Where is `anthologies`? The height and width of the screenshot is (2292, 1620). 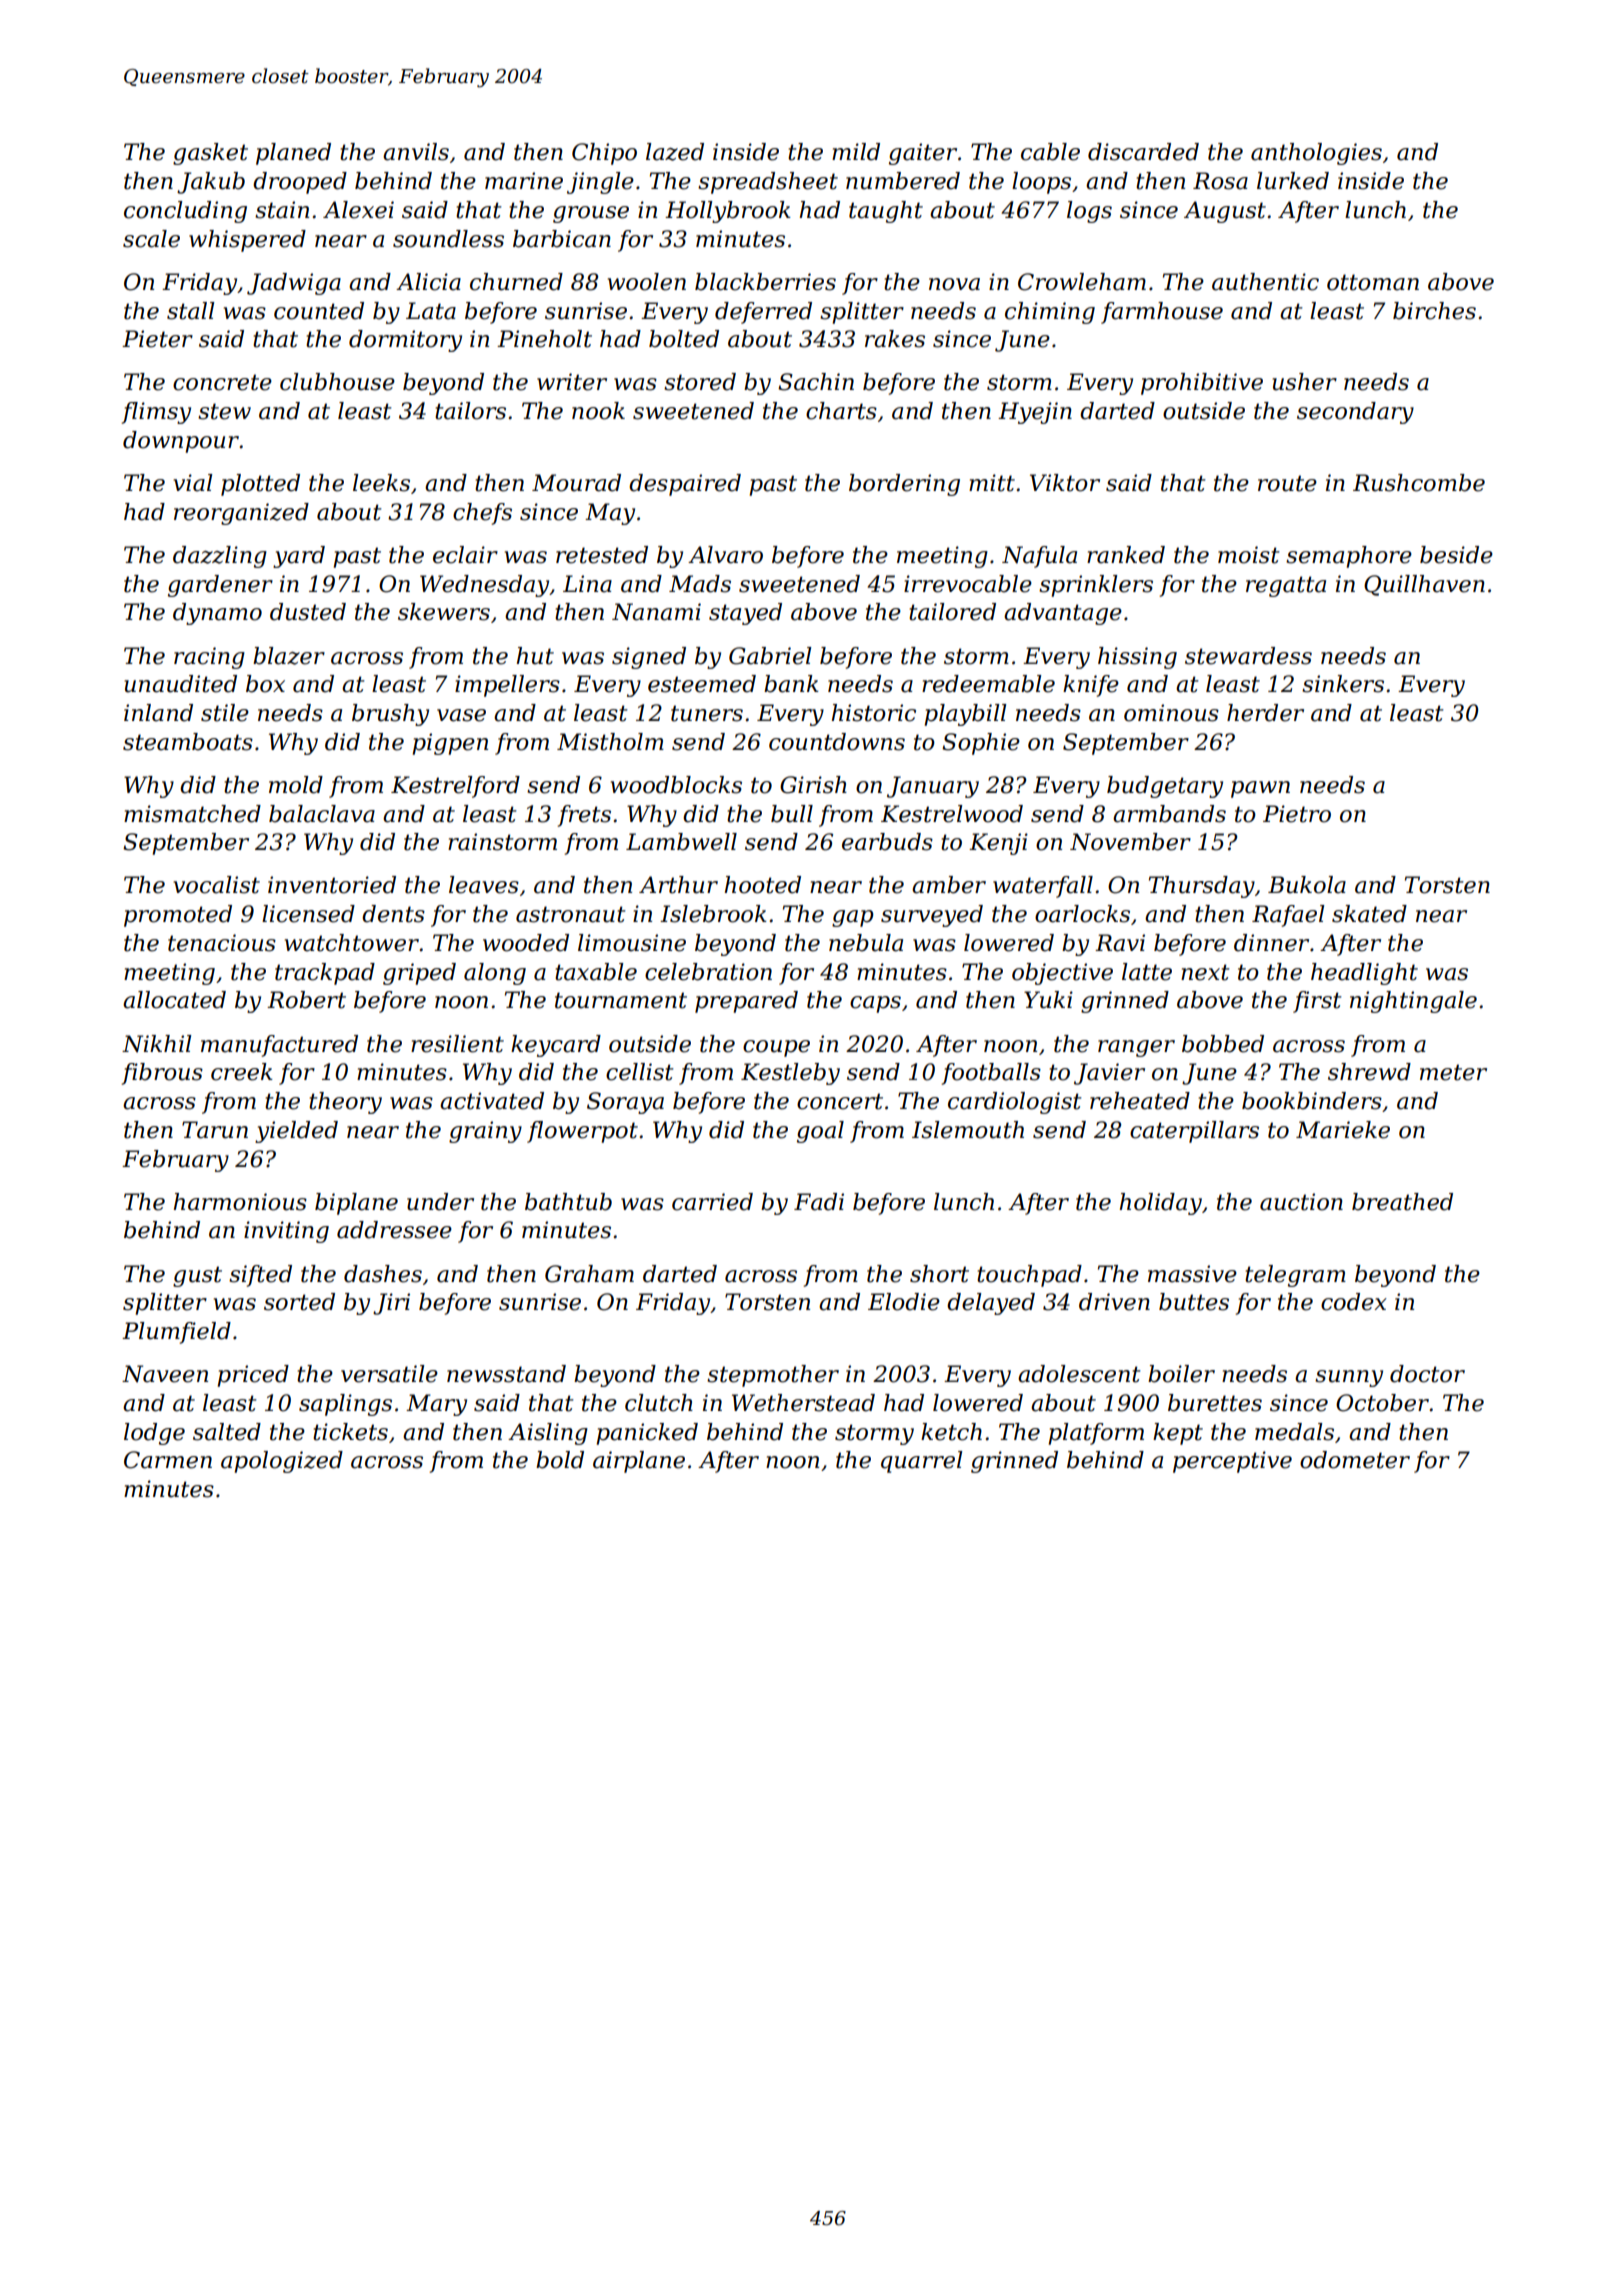 anthologies is located at coordinates (1316, 154).
